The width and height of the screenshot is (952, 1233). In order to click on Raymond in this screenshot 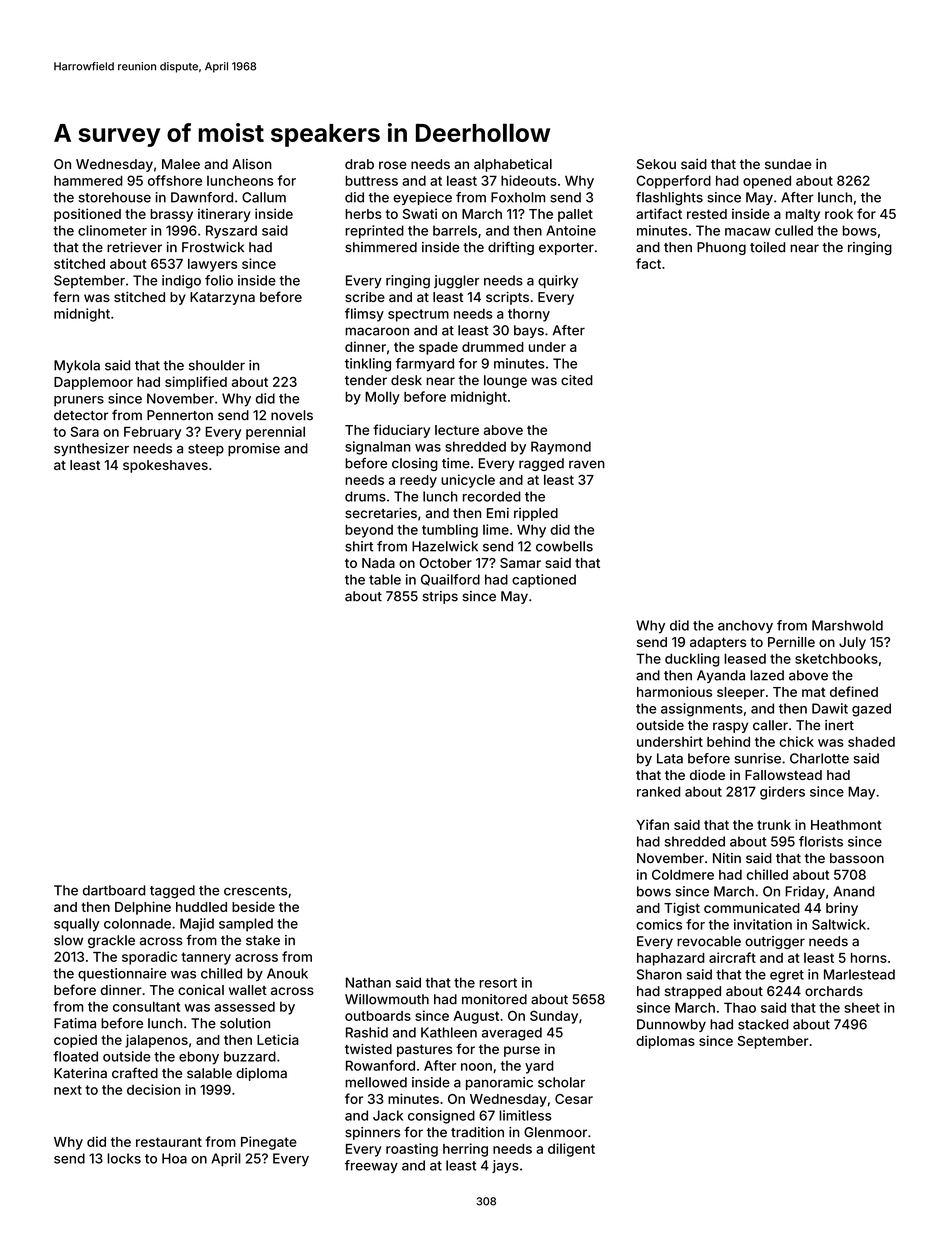, I will do `click(561, 448)`.
